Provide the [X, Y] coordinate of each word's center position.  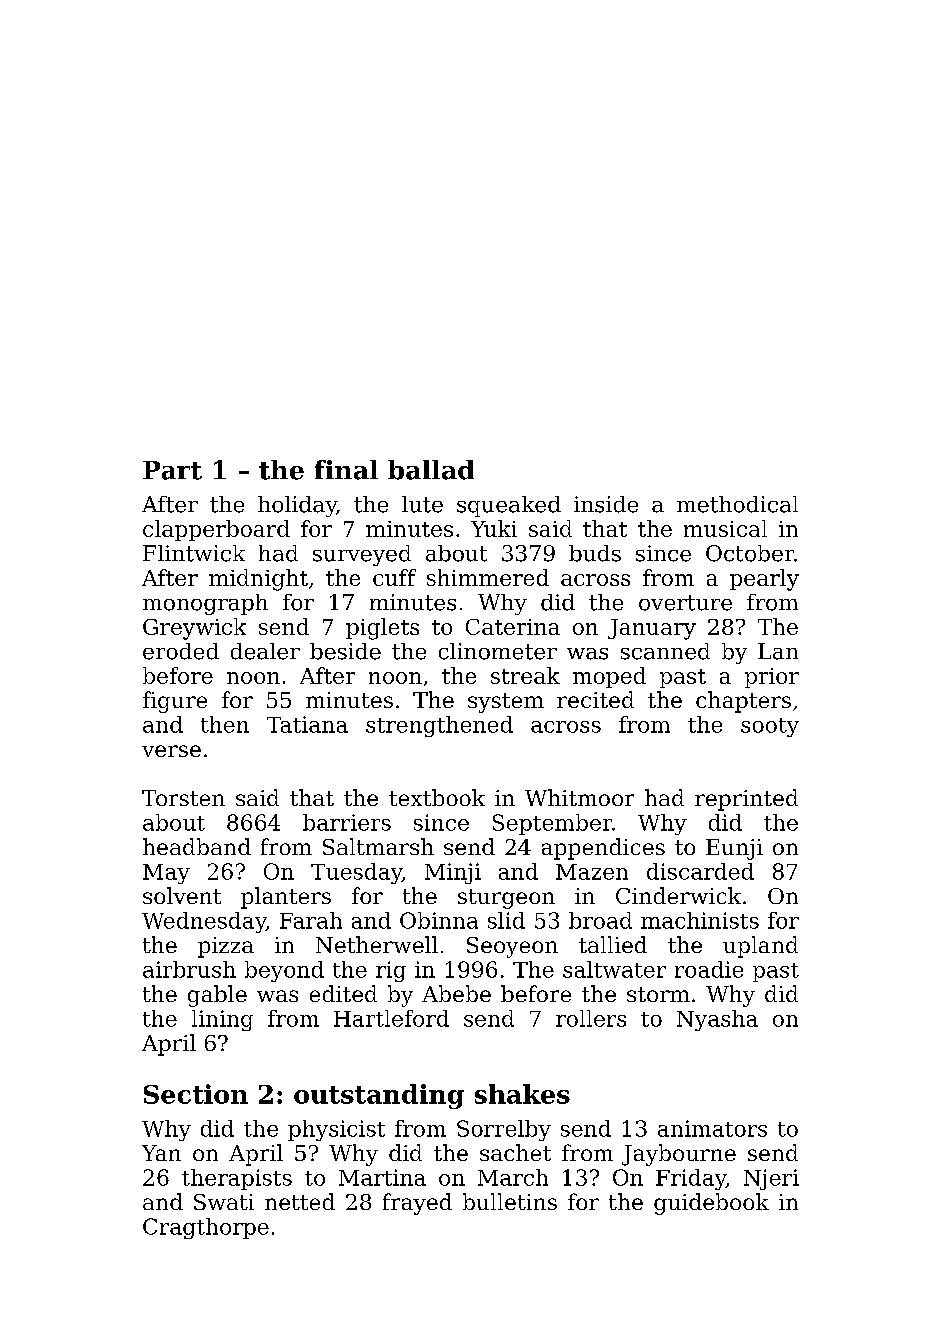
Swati [224, 1202]
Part [172, 470]
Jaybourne [679, 1155]
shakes [522, 1094]
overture [685, 603]
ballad [431, 470]
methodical [737, 504]
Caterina [513, 627]
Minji [453, 873]
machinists [700, 920]
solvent [182, 895]
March [513, 1177]
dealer [265, 651]
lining [222, 1020]
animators [712, 1128]
